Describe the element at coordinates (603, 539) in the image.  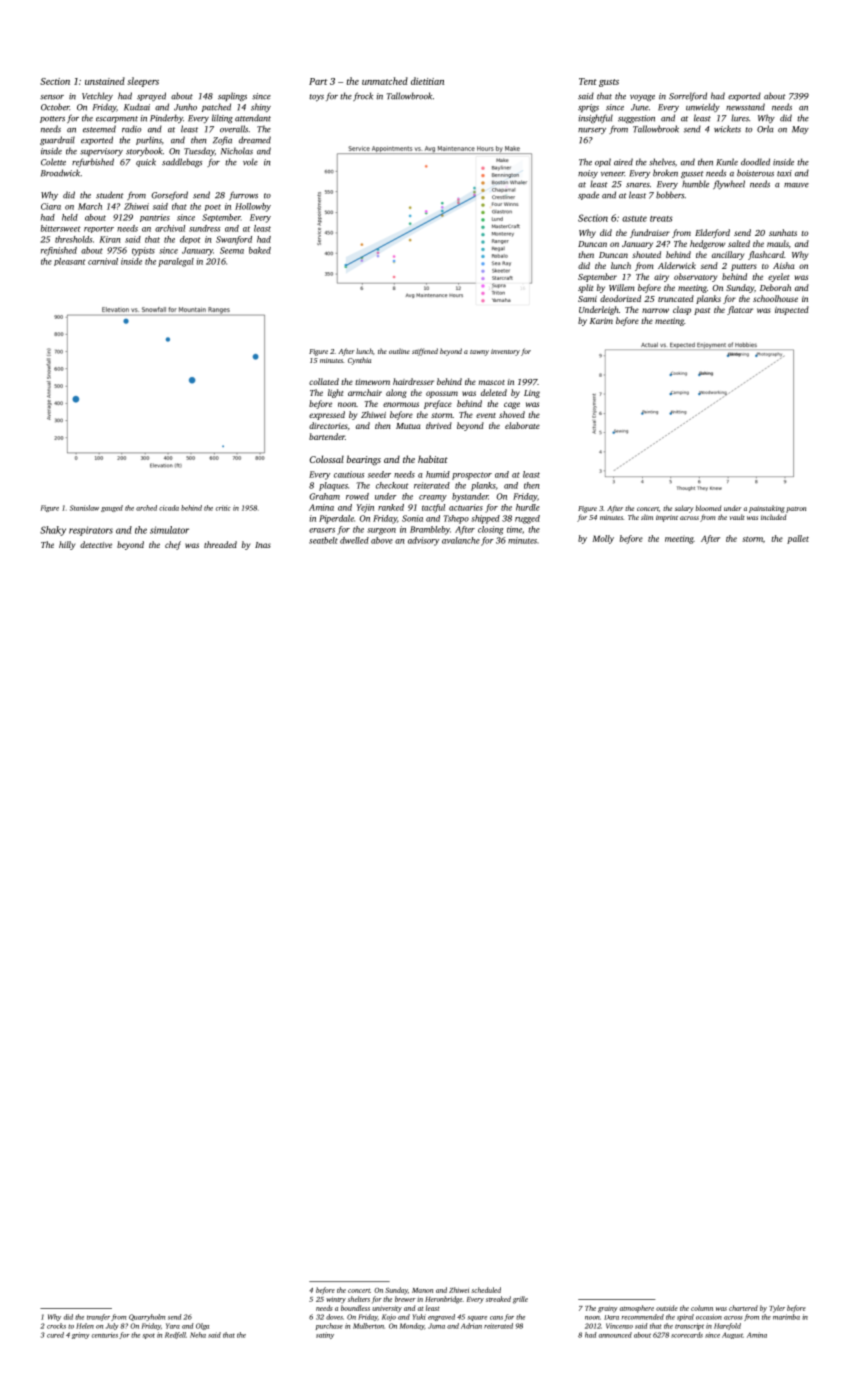
I see `Molly` at that location.
